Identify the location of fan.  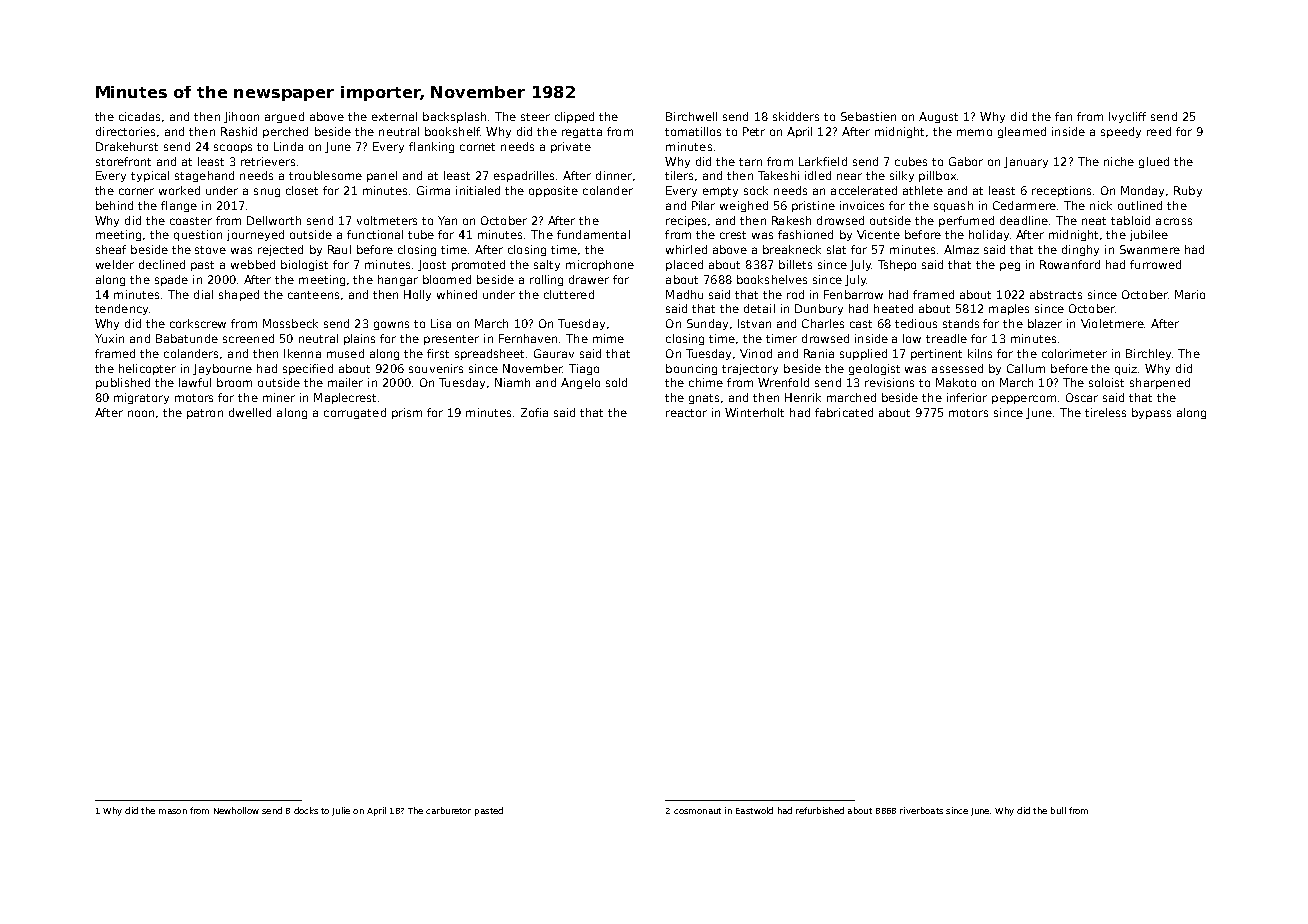
(1063, 116).
